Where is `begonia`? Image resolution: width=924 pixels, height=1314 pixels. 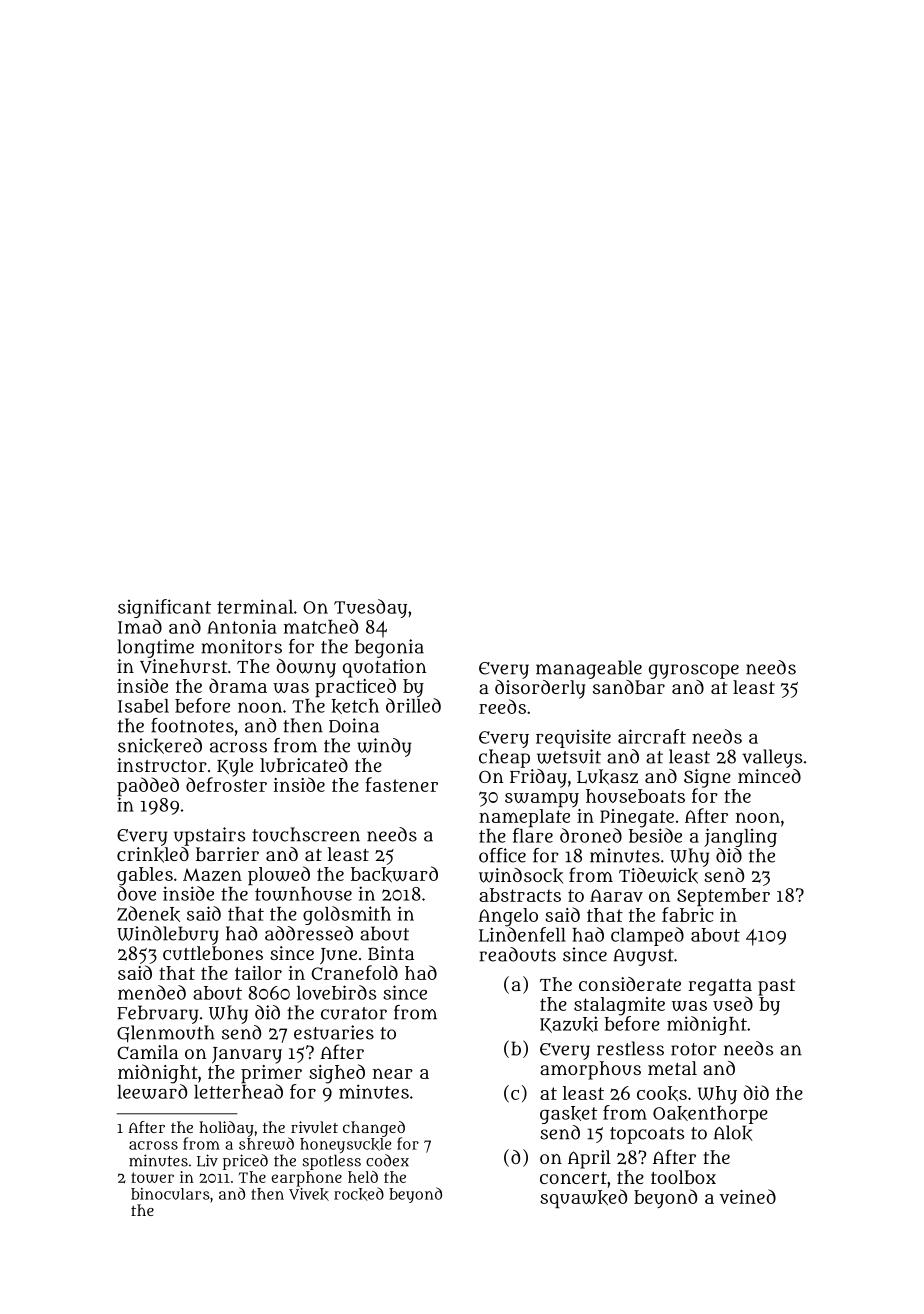 begonia is located at coordinates (389, 648).
